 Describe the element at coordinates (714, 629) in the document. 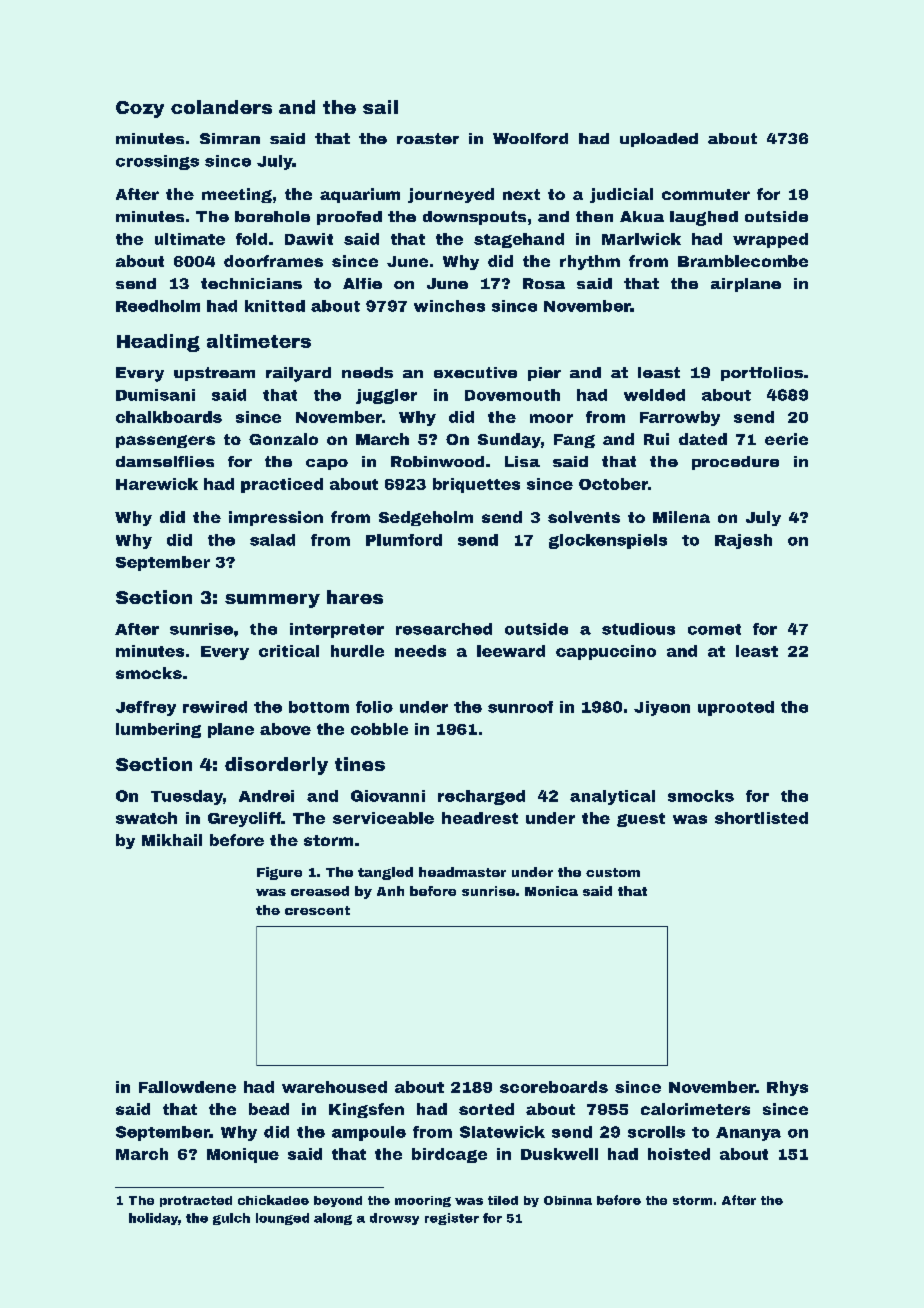

I see `comet` at that location.
